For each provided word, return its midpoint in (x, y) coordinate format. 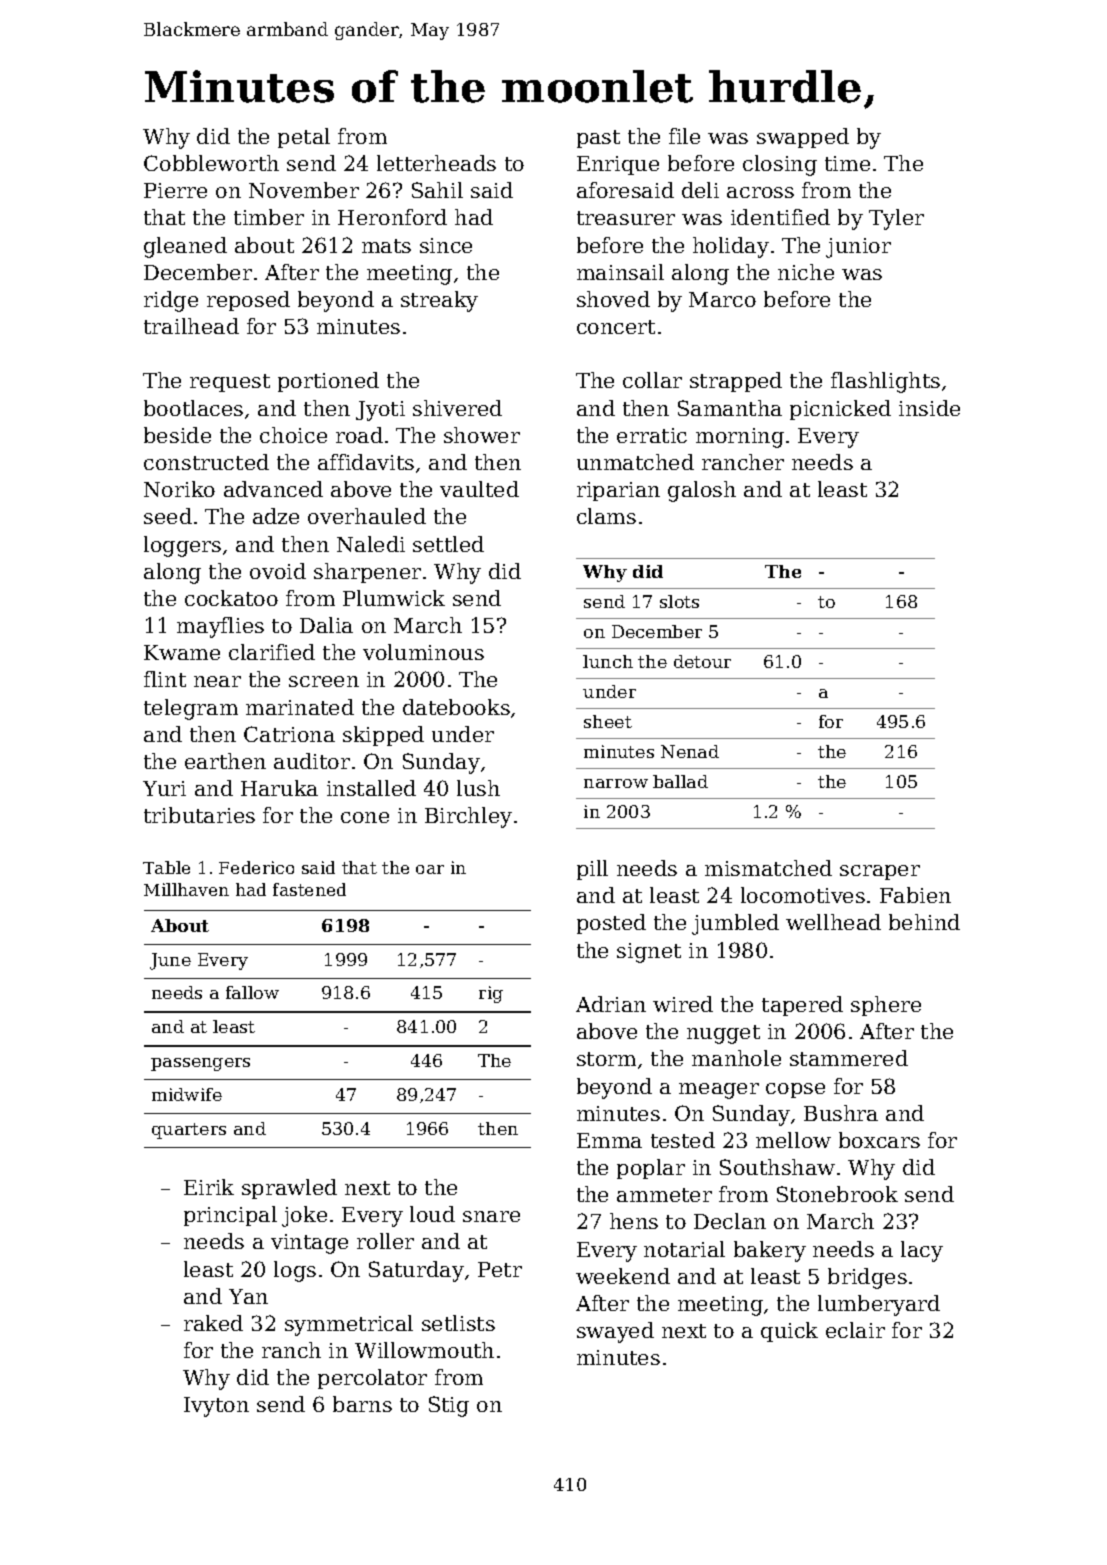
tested (683, 1140)
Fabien (915, 895)
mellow (793, 1140)
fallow (252, 992)
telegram (191, 709)
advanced (273, 489)
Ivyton (216, 1407)
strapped (736, 382)
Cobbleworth (211, 163)
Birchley (468, 817)
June (170, 961)
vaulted (479, 489)
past (598, 139)
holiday (731, 247)
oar (430, 869)
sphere (886, 1006)
